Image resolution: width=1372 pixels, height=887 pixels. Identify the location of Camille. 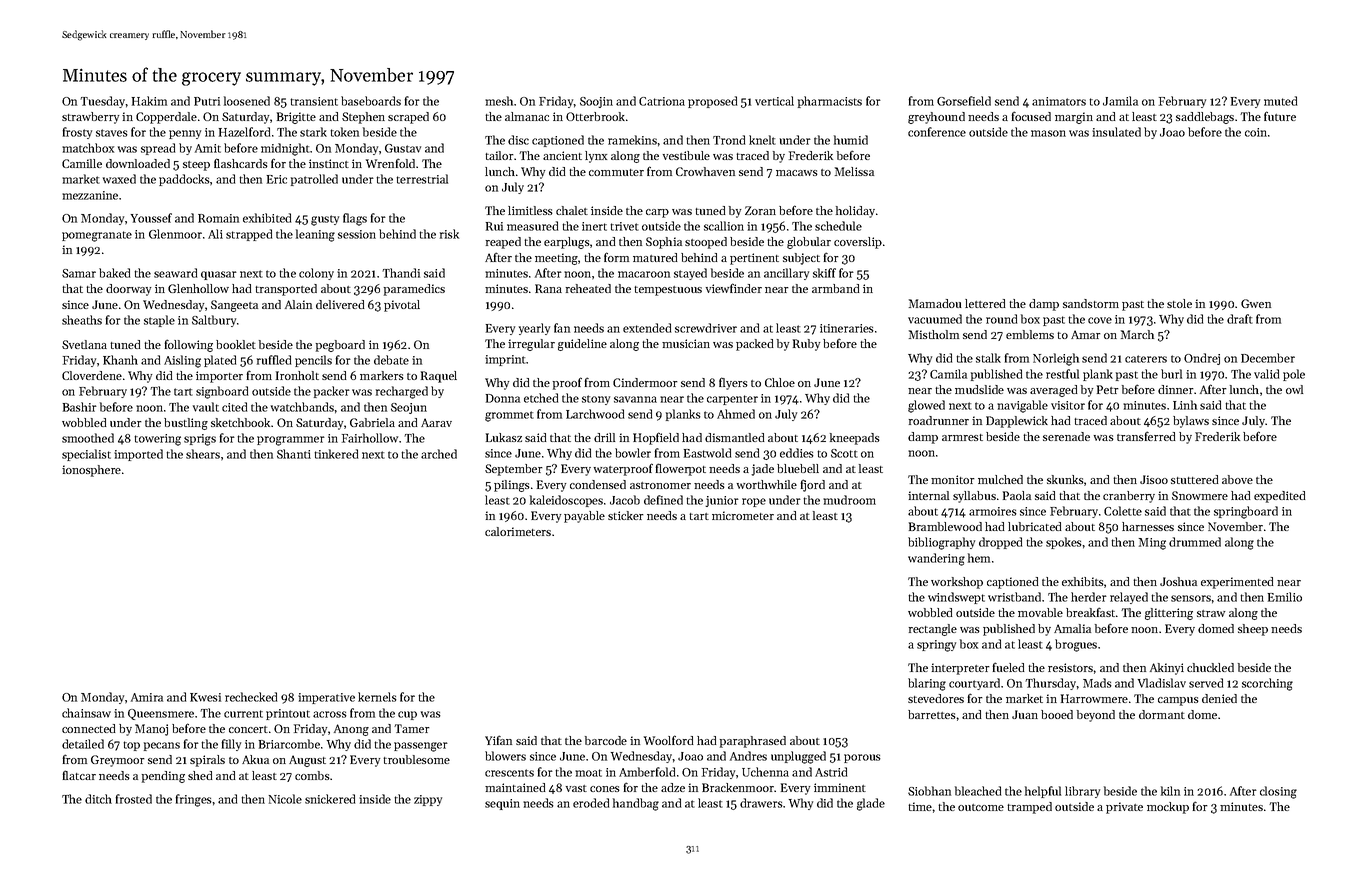
(82, 163).
